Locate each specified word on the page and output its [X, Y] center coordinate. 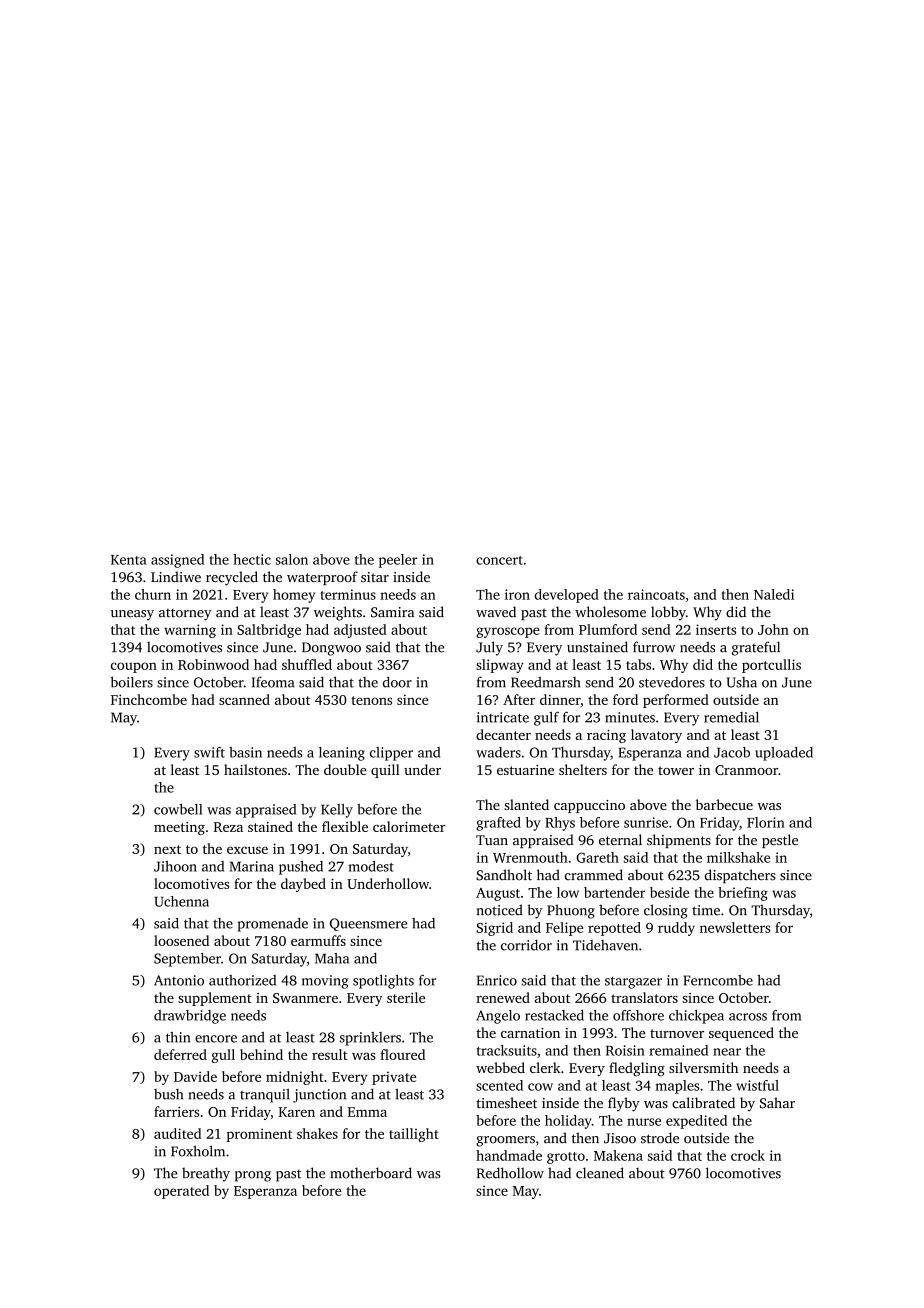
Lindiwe [176, 576]
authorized [242, 980]
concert [499, 560]
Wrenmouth [530, 857]
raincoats [656, 594]
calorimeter [409, 826]
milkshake [738, 857]
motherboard [371, 1173]
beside [669, 892]
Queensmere [368, 924]
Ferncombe [718, 980]
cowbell [178, 809]
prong [253, 1176]
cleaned [600, 1173]
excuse [247, 850]
